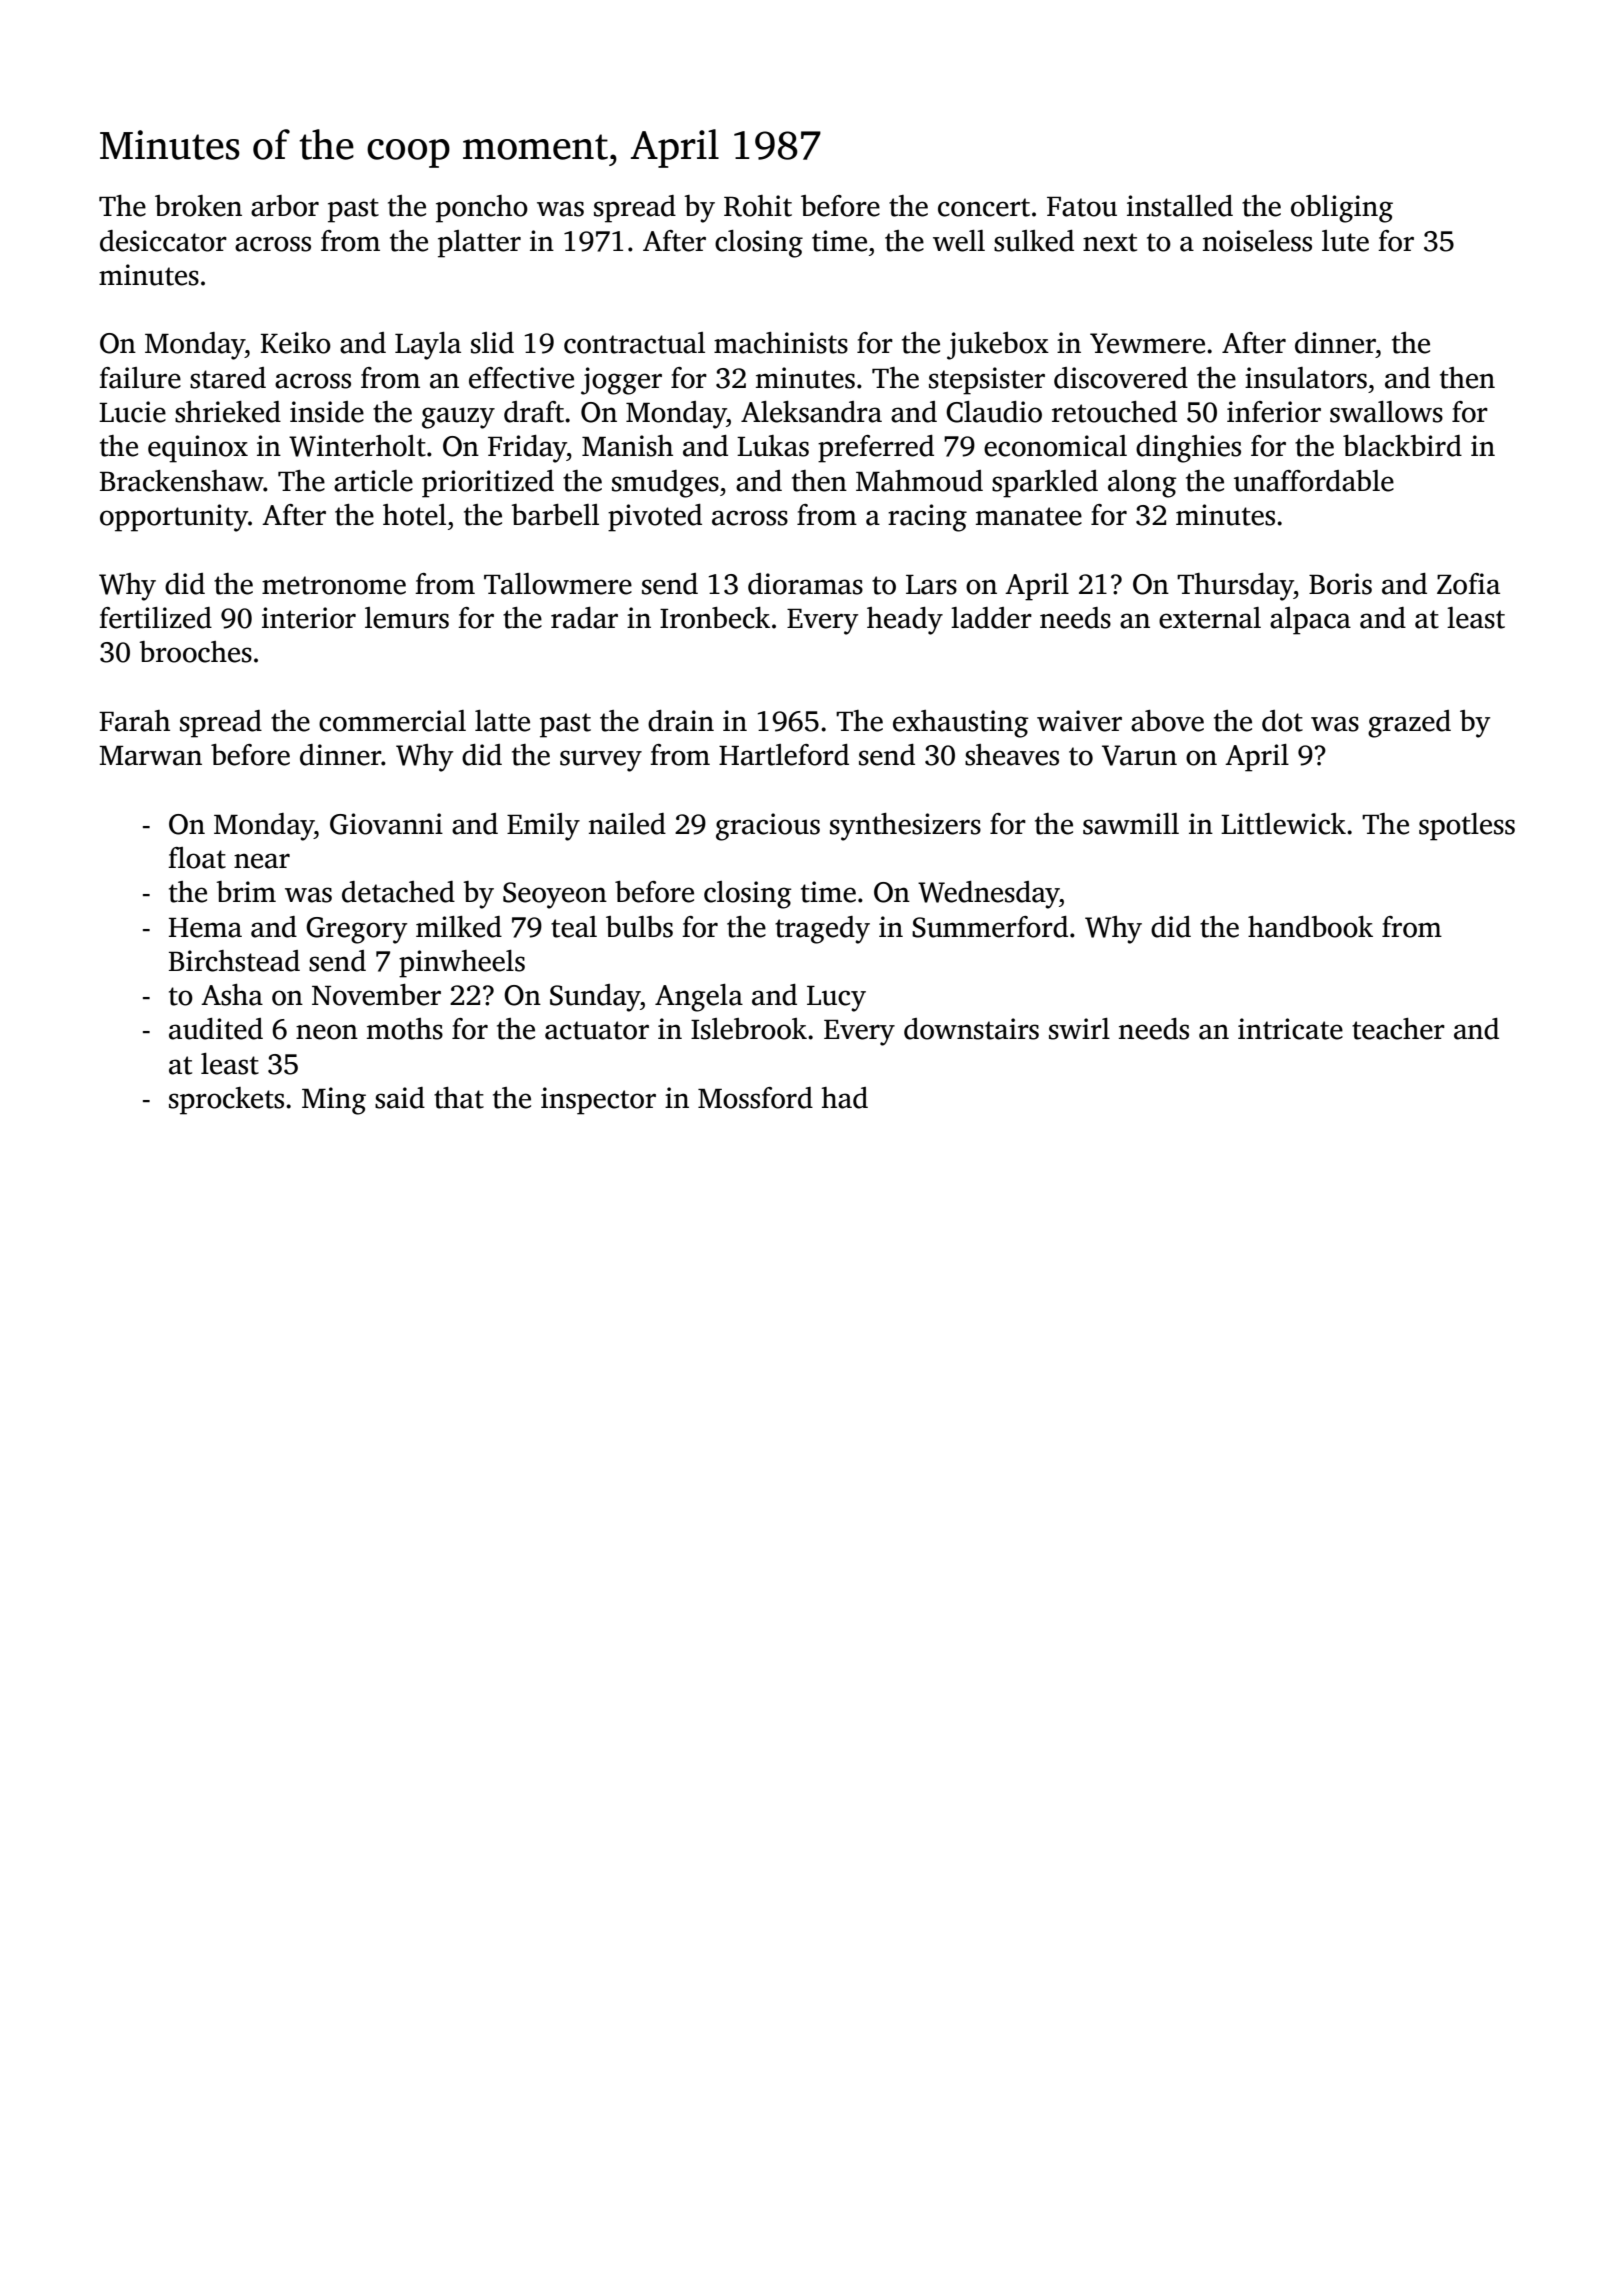 The height and width of the document is (2292, 1620). I want to click on Manish, so click(627, 446).
